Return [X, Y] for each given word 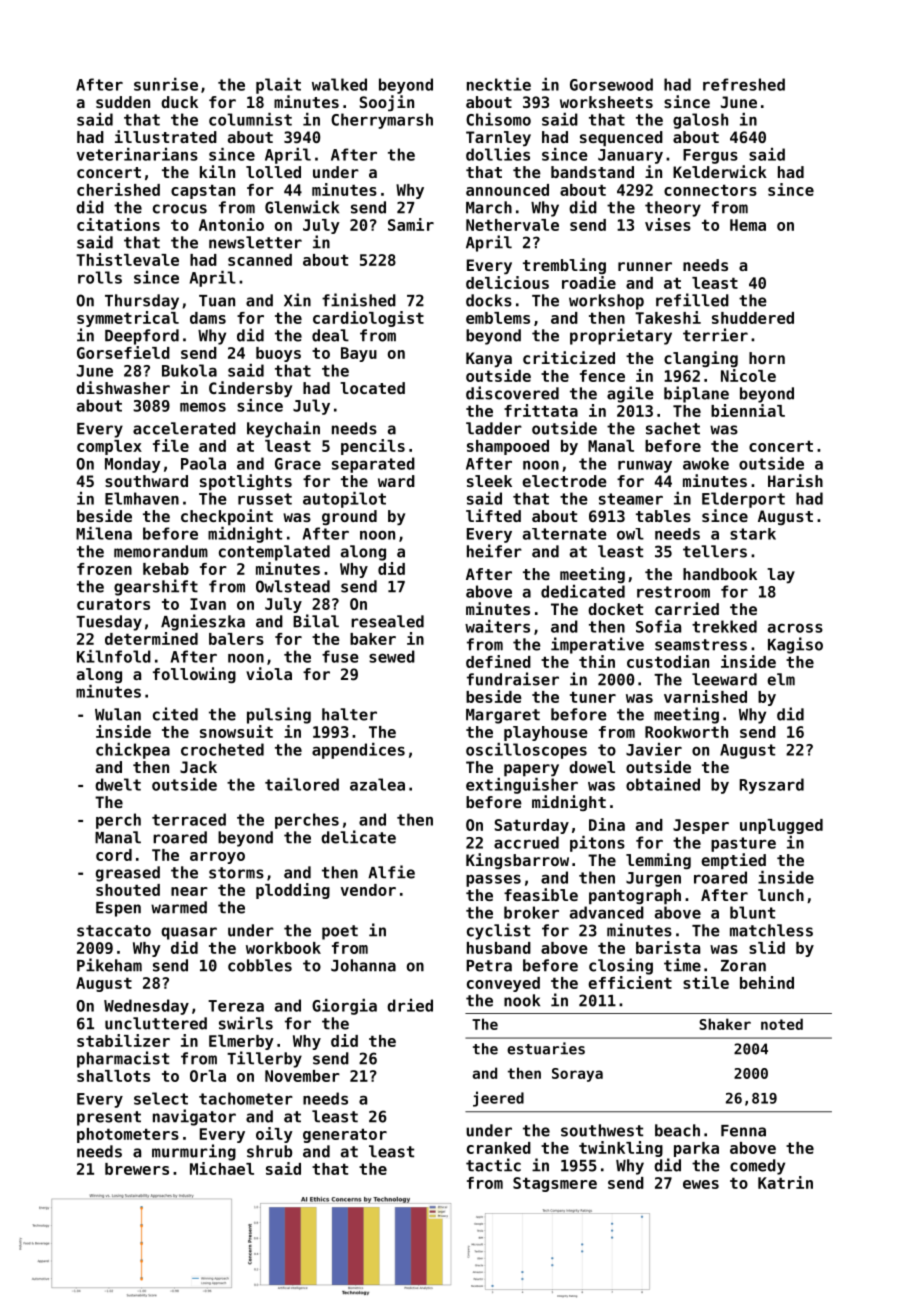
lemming [658, 861]
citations [118, 224]
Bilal [316, 621]
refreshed [744, 84]
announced [507, 190]
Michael [222, 1168]
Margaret [503, 716]
